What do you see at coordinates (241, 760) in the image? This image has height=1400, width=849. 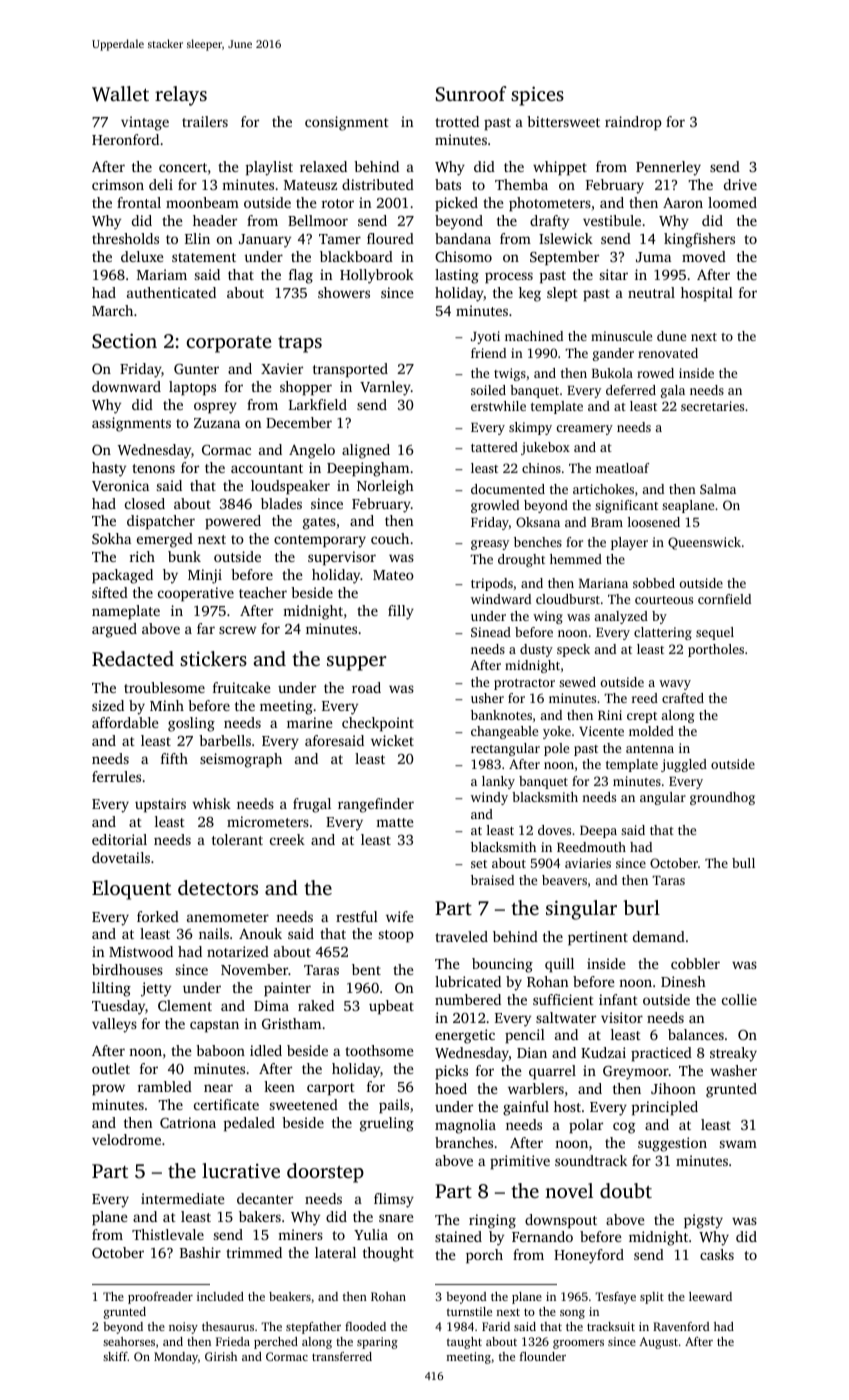 I see `seismograph` at bounding box center [241, 760].
